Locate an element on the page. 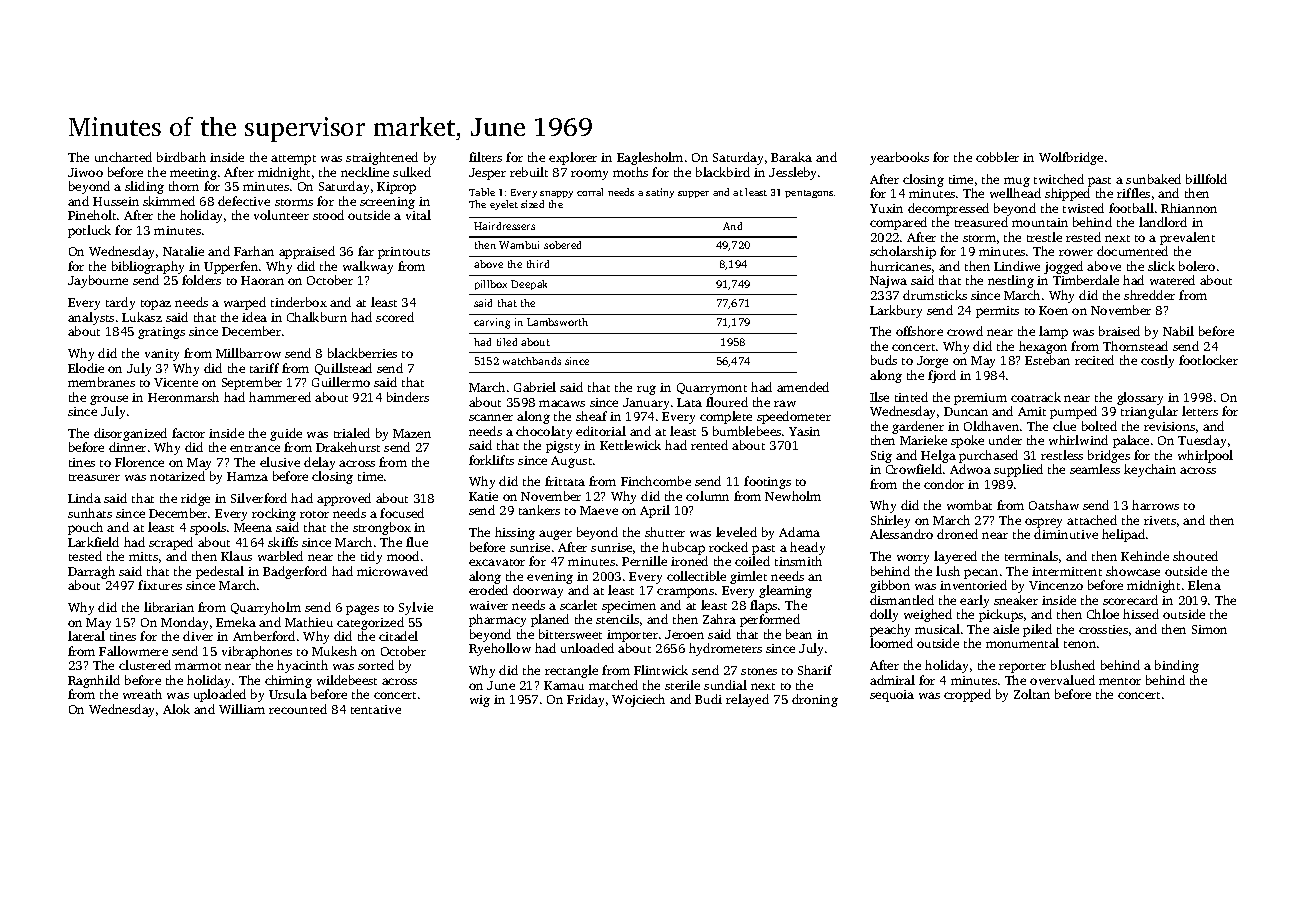  Baraka is located at coordinates (791, 157).
